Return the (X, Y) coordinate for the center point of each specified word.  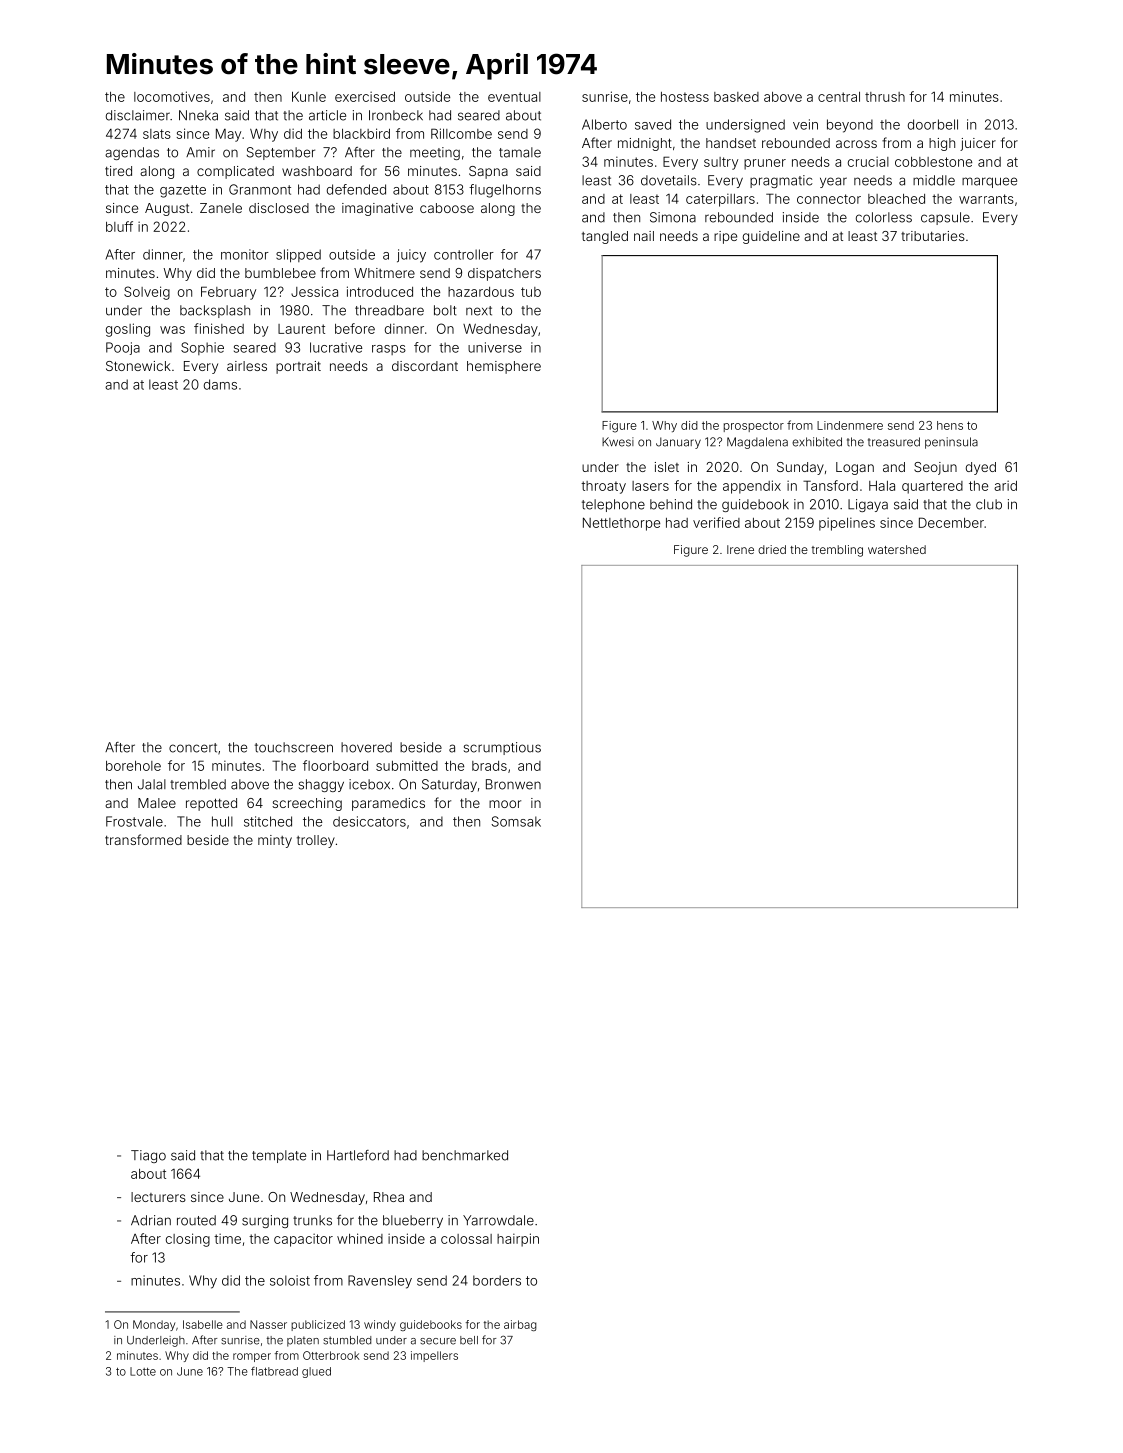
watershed (897, 549)
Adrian (151, 1220)
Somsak (516, 821)
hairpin (518, 1240)
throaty (603, 487)
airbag (520, 1325)
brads (489, 766)
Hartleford (358, 1155)
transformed (143, 839)
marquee (989, 182)
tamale (520, 152)
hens (950, 425)
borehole (133, 766)
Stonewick (138, 366)
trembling (837, 551)
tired (118, 171)
